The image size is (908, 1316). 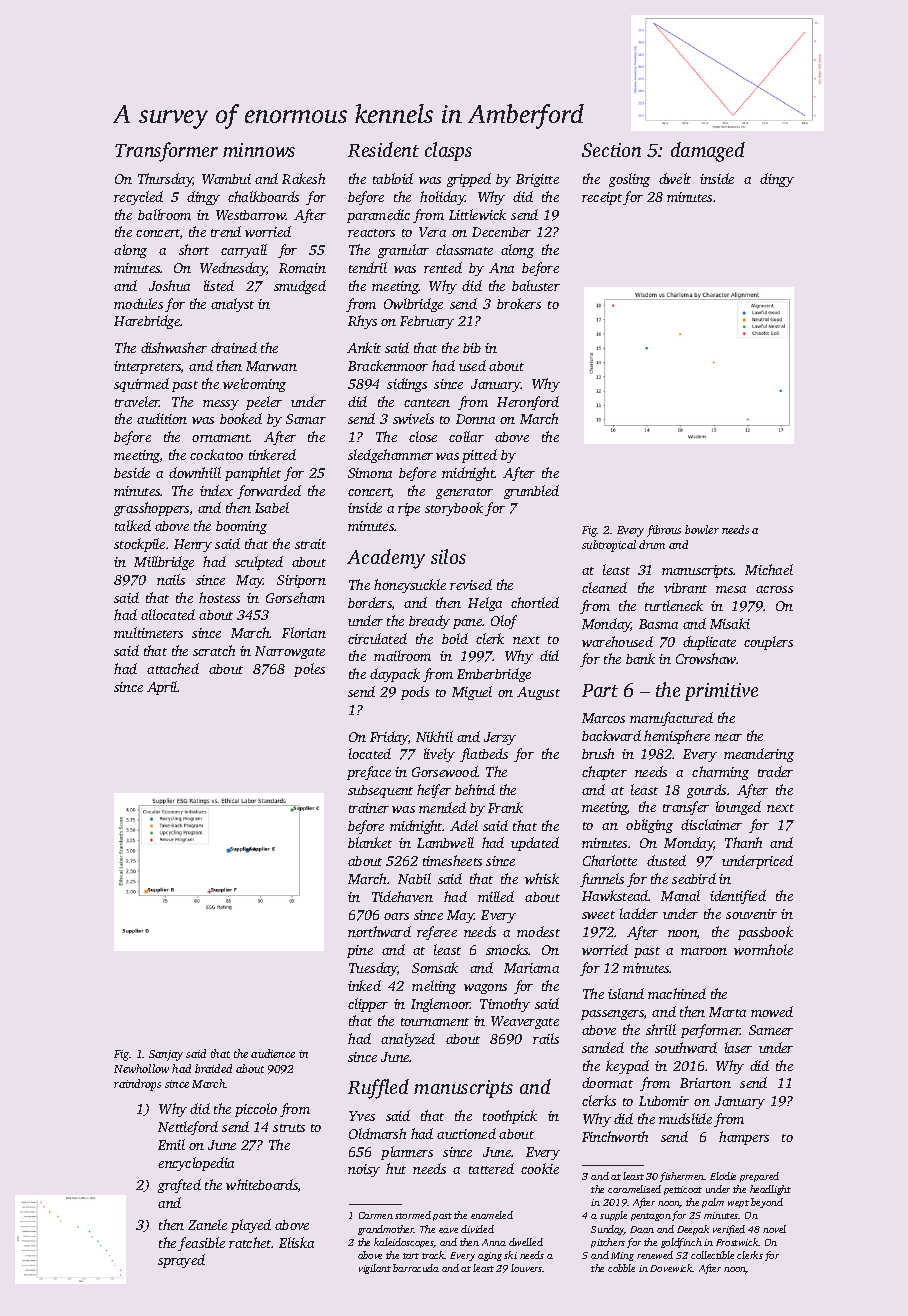 What do you see at coordinates (296, 1242) in the screenshot?
I see `Eliska` at bounding box center [296, 1242].
